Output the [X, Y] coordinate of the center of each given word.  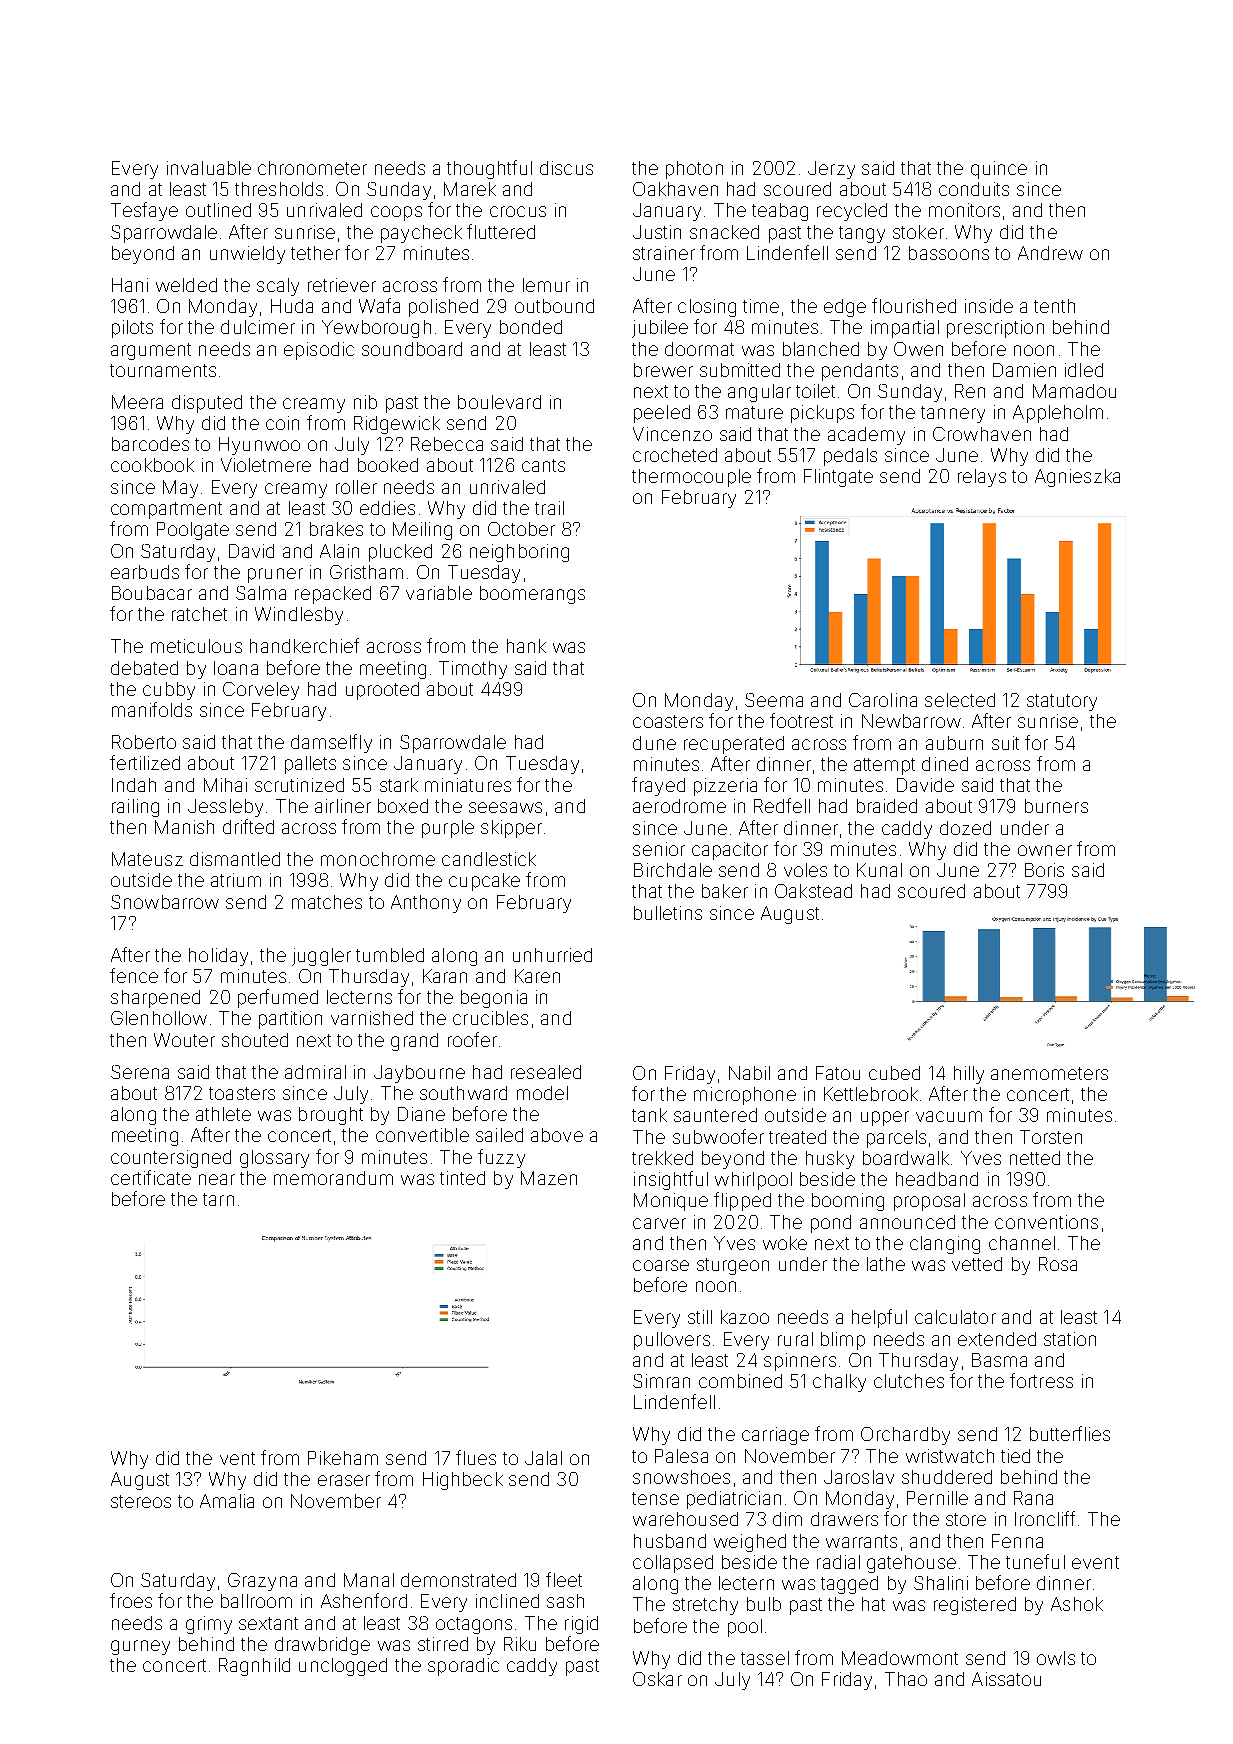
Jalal [543, 1458]
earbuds [145, 572]
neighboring [519, 553]
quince [999, 170]
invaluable [209, 168]
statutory [1062, 702]
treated [797, 1137]
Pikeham [343, 1458]
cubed [894, 1073]
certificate [151, 1177]
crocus [518, 211]
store [966, 1519]
